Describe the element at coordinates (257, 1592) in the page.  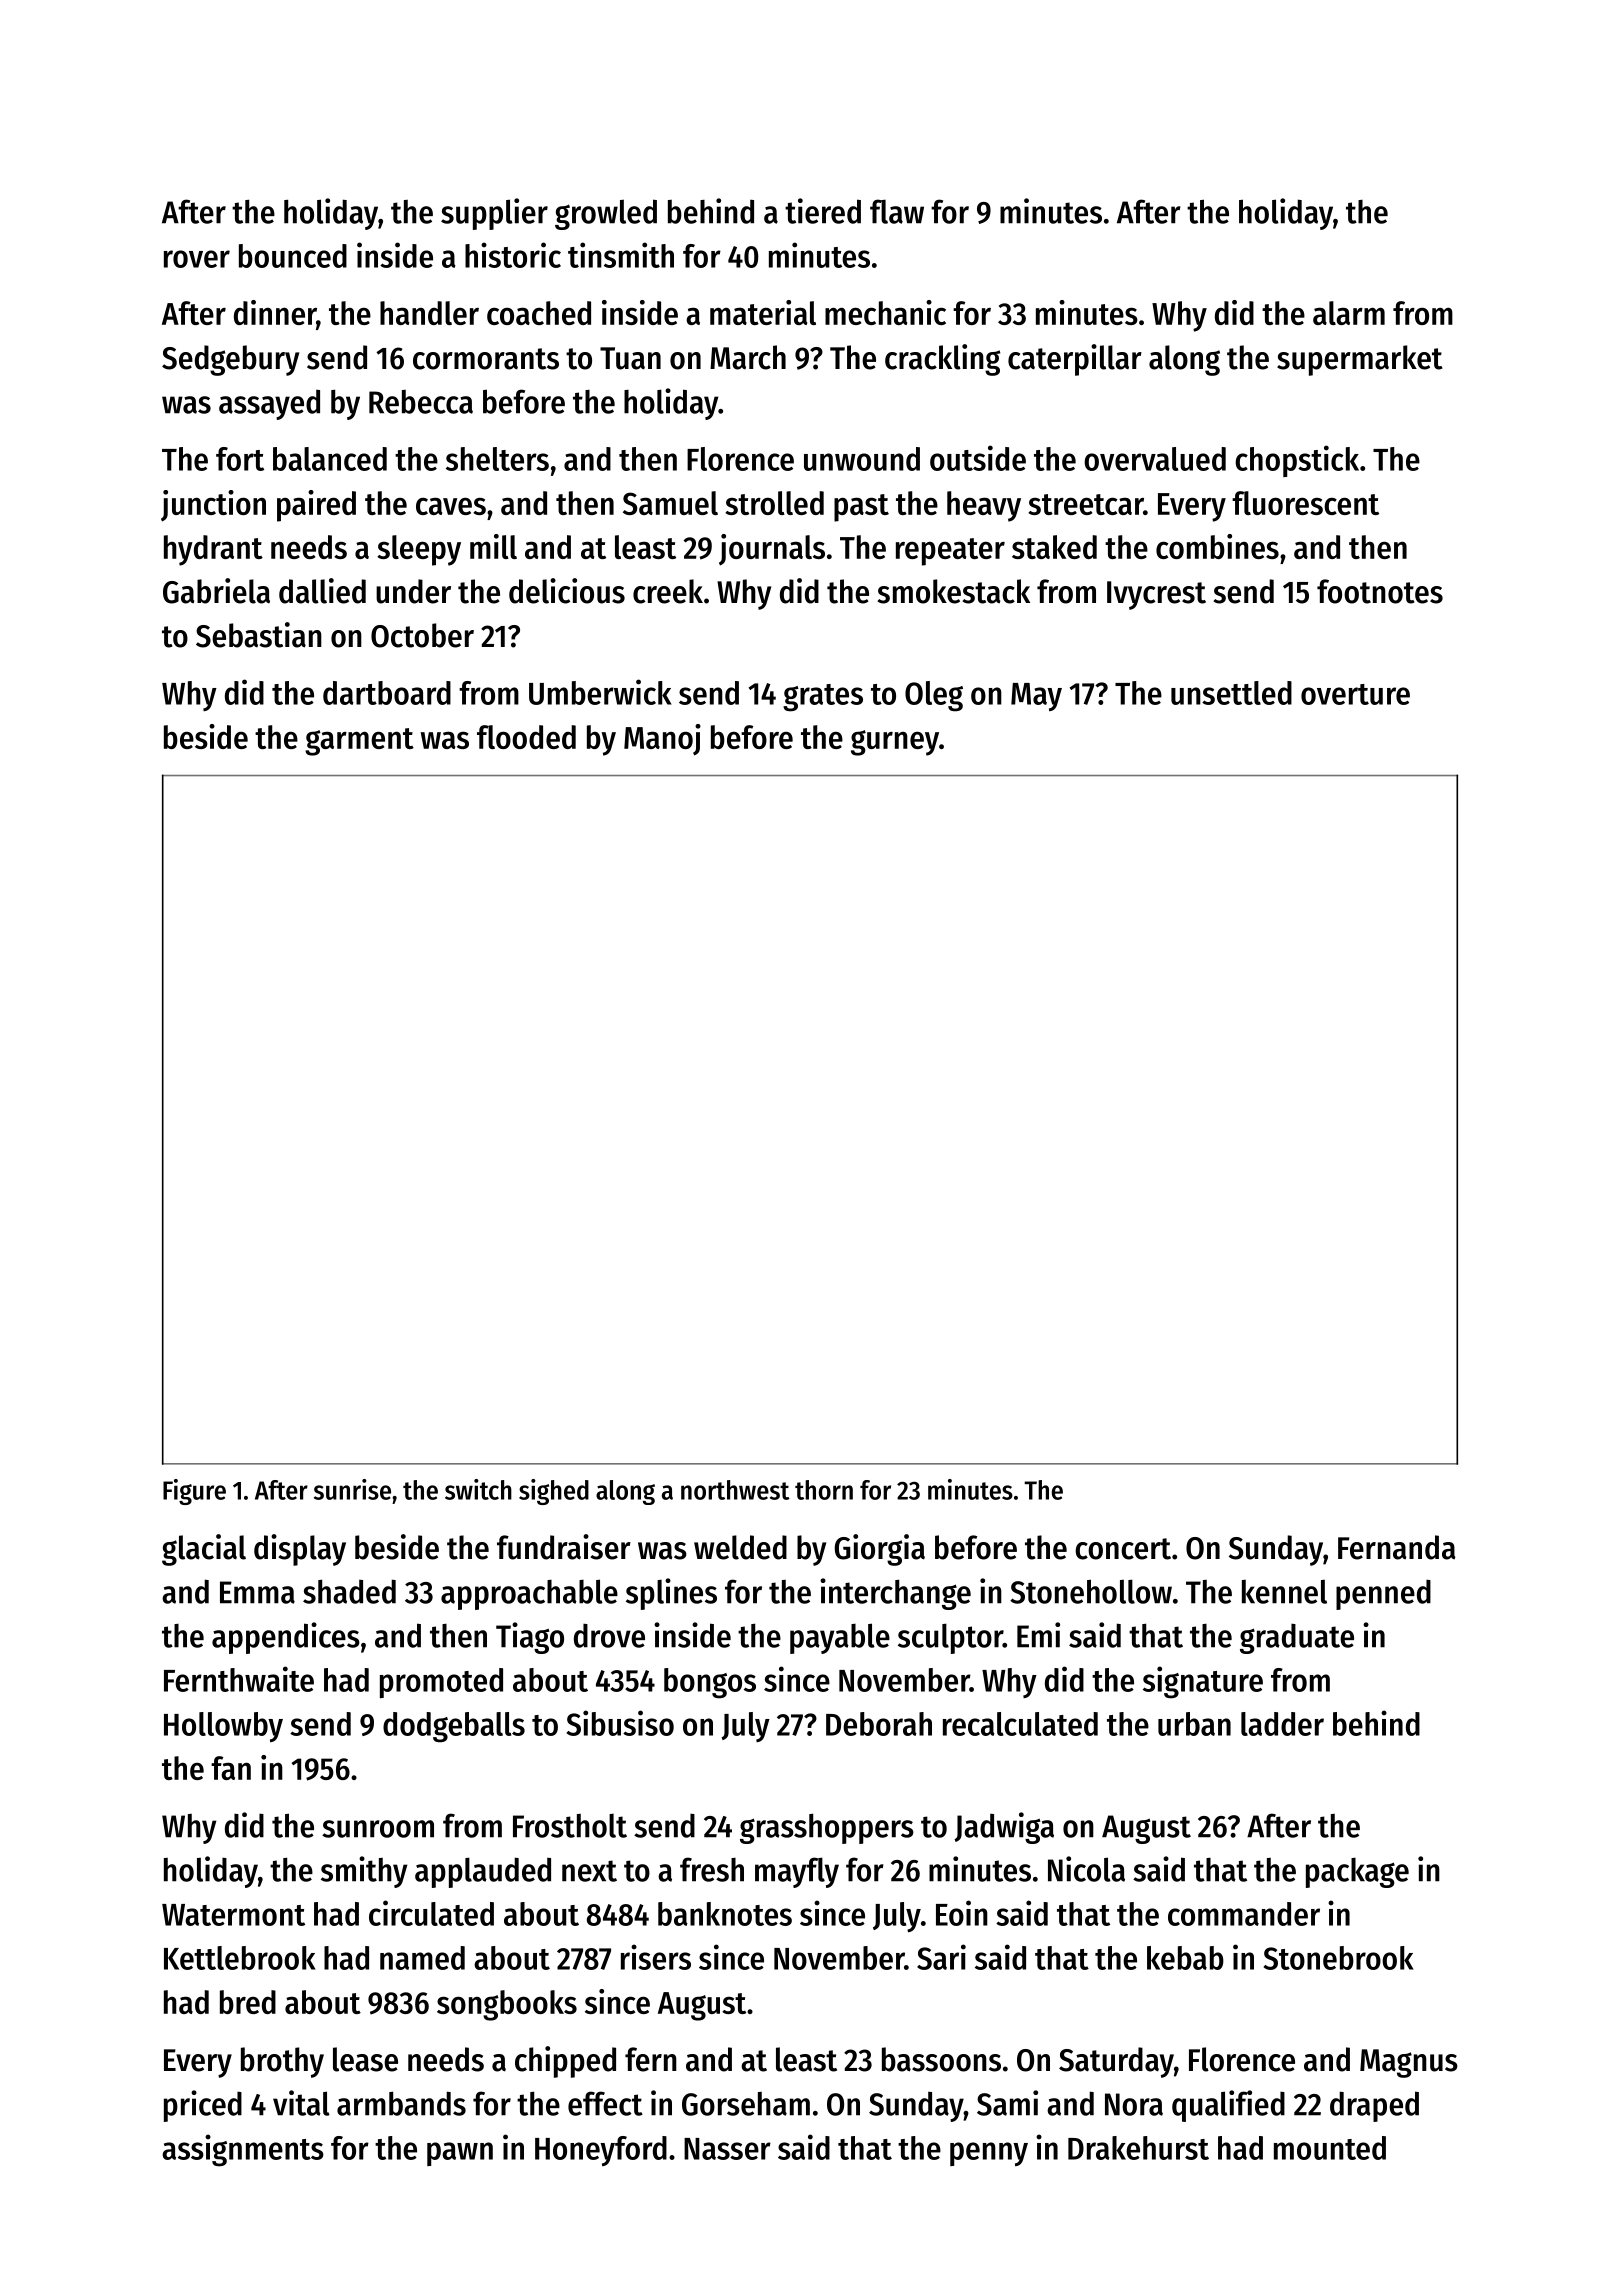
I see `Emma` at that location.
